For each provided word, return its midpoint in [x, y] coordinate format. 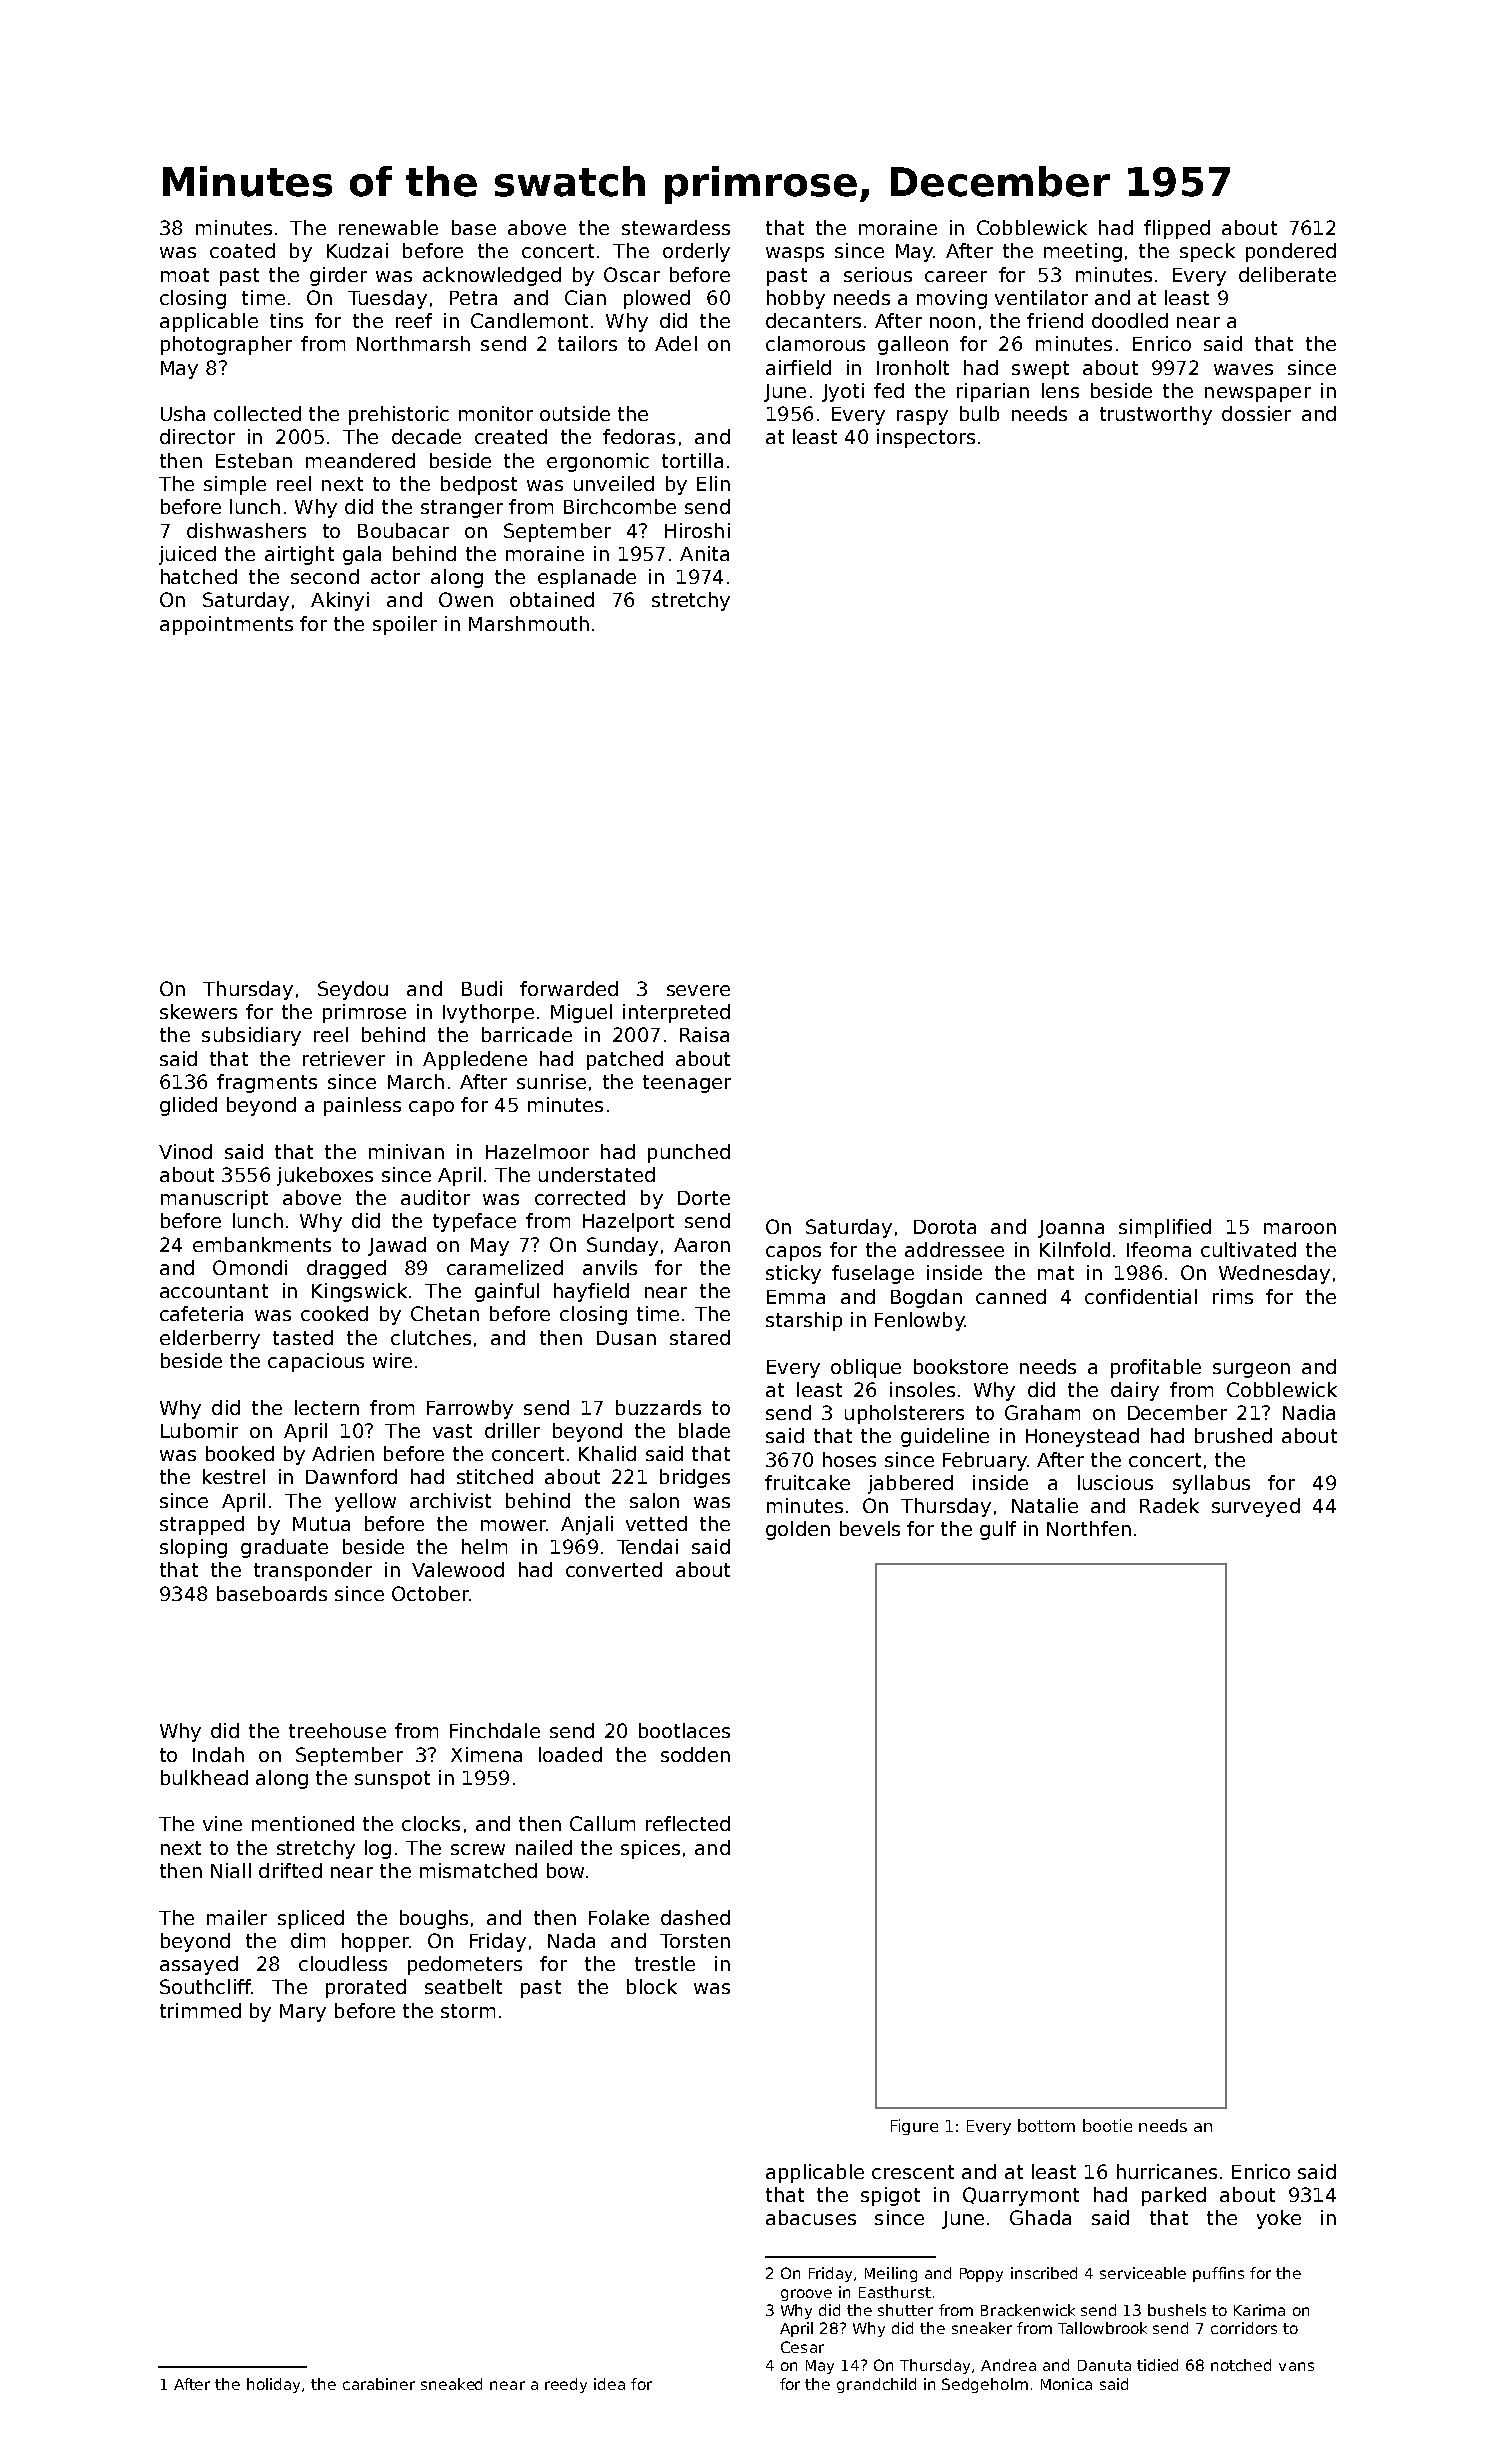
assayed [199, 1965]
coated [242, 250]
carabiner [379, 2384]
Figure [914, 2127]
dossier [1256, 413]
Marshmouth [529, 623]
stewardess [676, 227]
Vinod [185, 1151]
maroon [1300, 1228]
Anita [704, 553]
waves [1243, 369]
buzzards [658, 1407]
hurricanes [1167, 2171]
